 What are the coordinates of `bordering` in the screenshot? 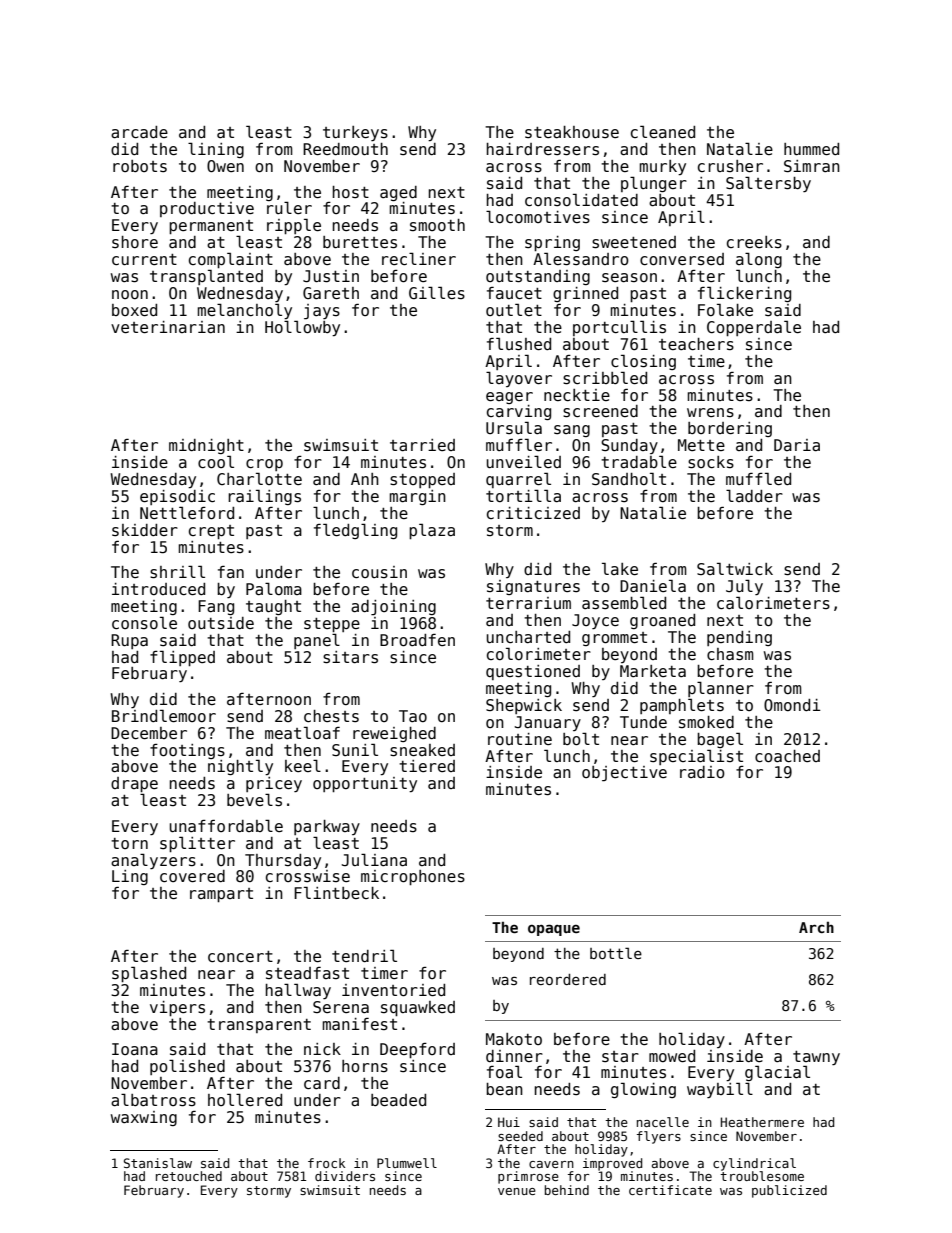 It's located at (730, 429).
